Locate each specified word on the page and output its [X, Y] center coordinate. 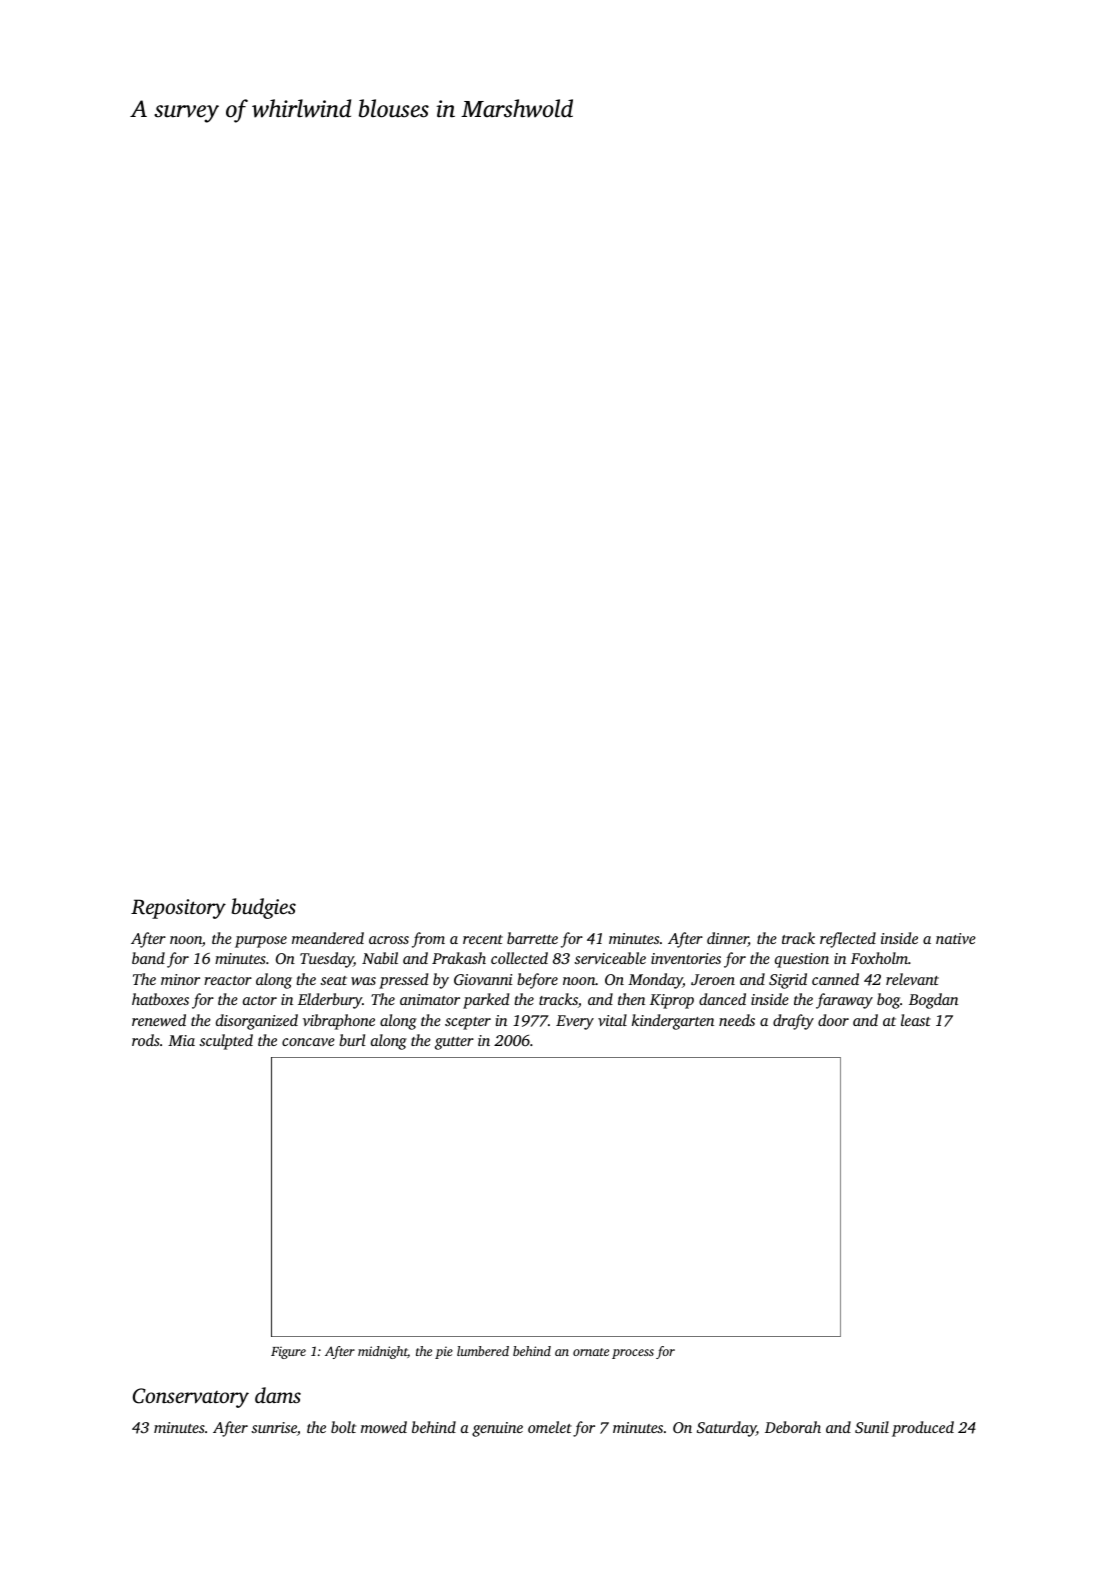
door [833, 1020]
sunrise [274, 1427]
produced [923, 1429]
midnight [383, 1352]
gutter [454, 1043]
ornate [591, 1352]
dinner [727, 939]
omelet [550, 1427]
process [633, 1354]
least [916, 1020]
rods [146, 1040]
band [148, 958]
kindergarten [673, 1022]
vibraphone [339, 1022]
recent [483, 939]
